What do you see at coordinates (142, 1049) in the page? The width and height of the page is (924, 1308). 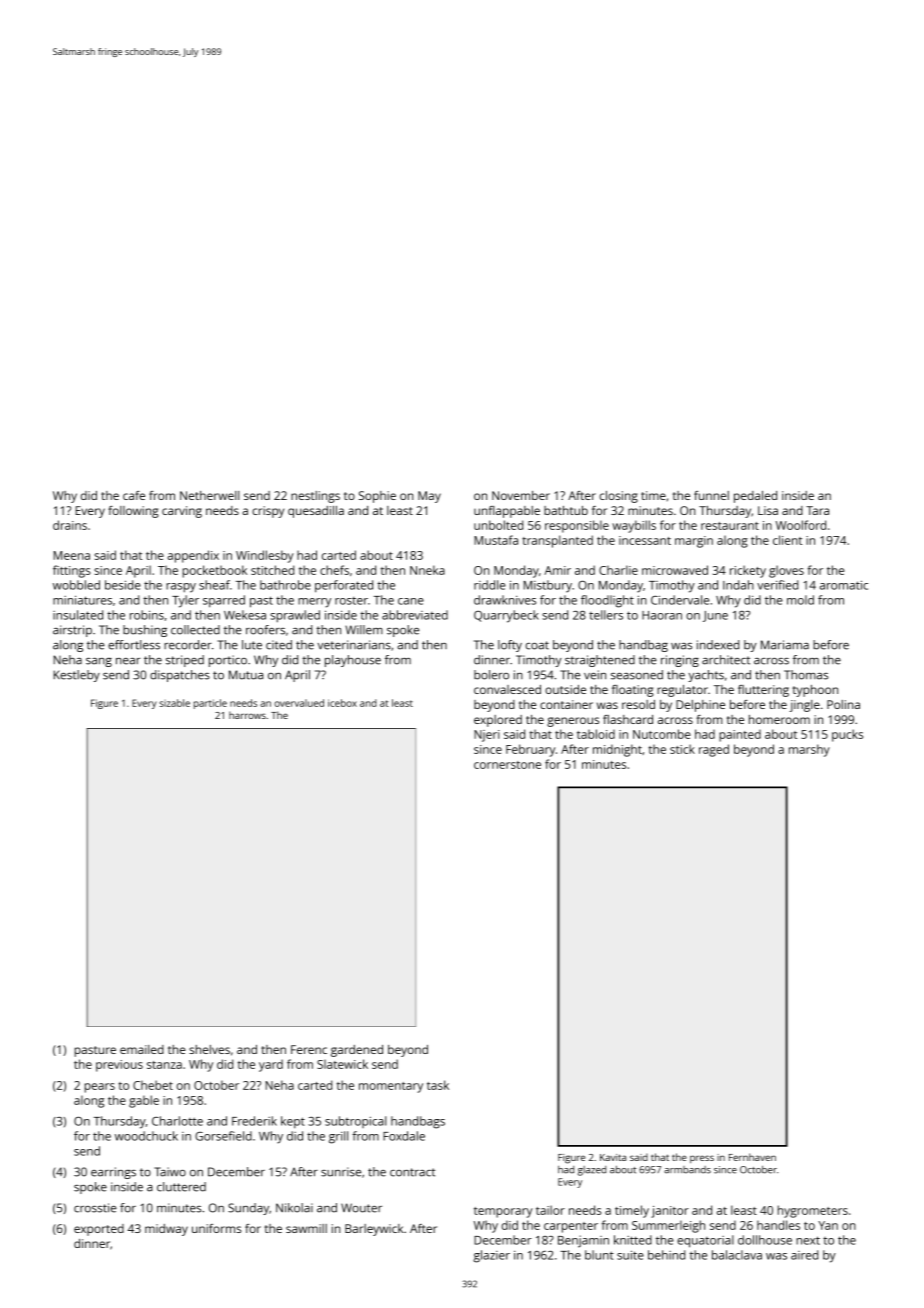 I see `emailed` at bounding box center [142, 1049].
